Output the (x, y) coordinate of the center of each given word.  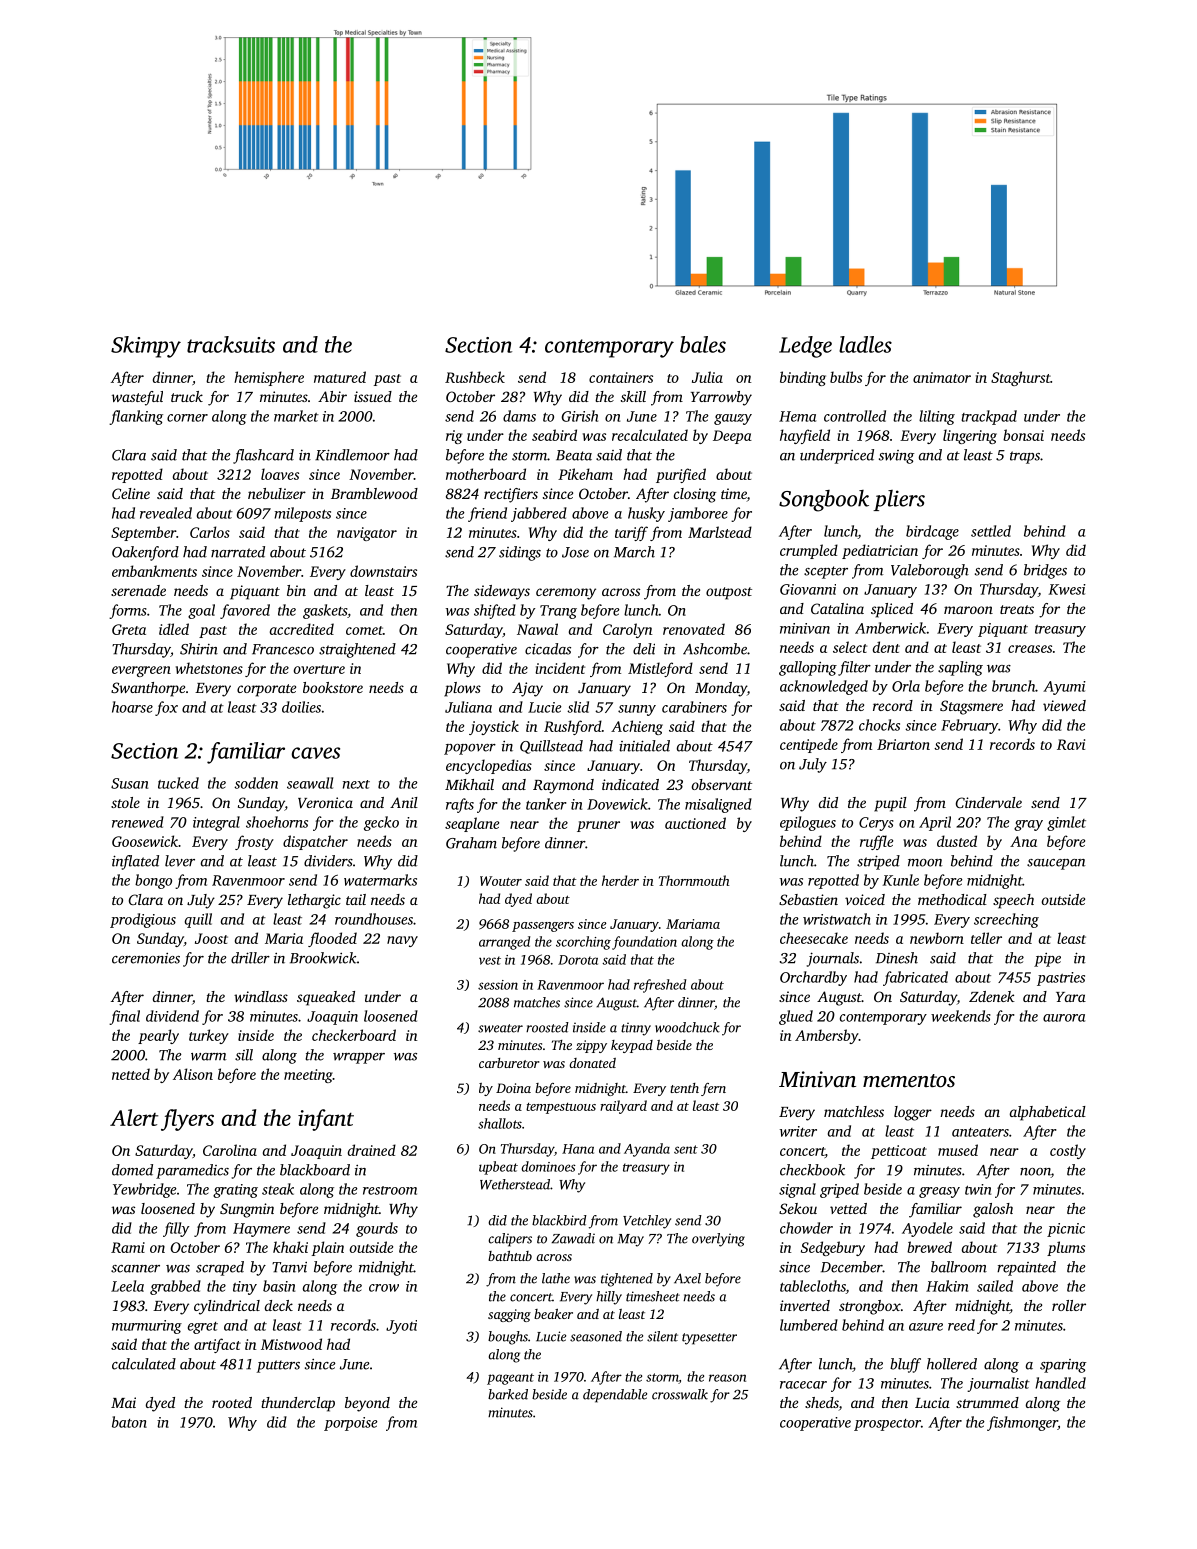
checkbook (812, 1170)
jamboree (698, 514)
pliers (899, 500)
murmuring (147, 1327)
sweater (500, 1028)
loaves (280, 474)
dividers (328, 861)
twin (978, 1189)
